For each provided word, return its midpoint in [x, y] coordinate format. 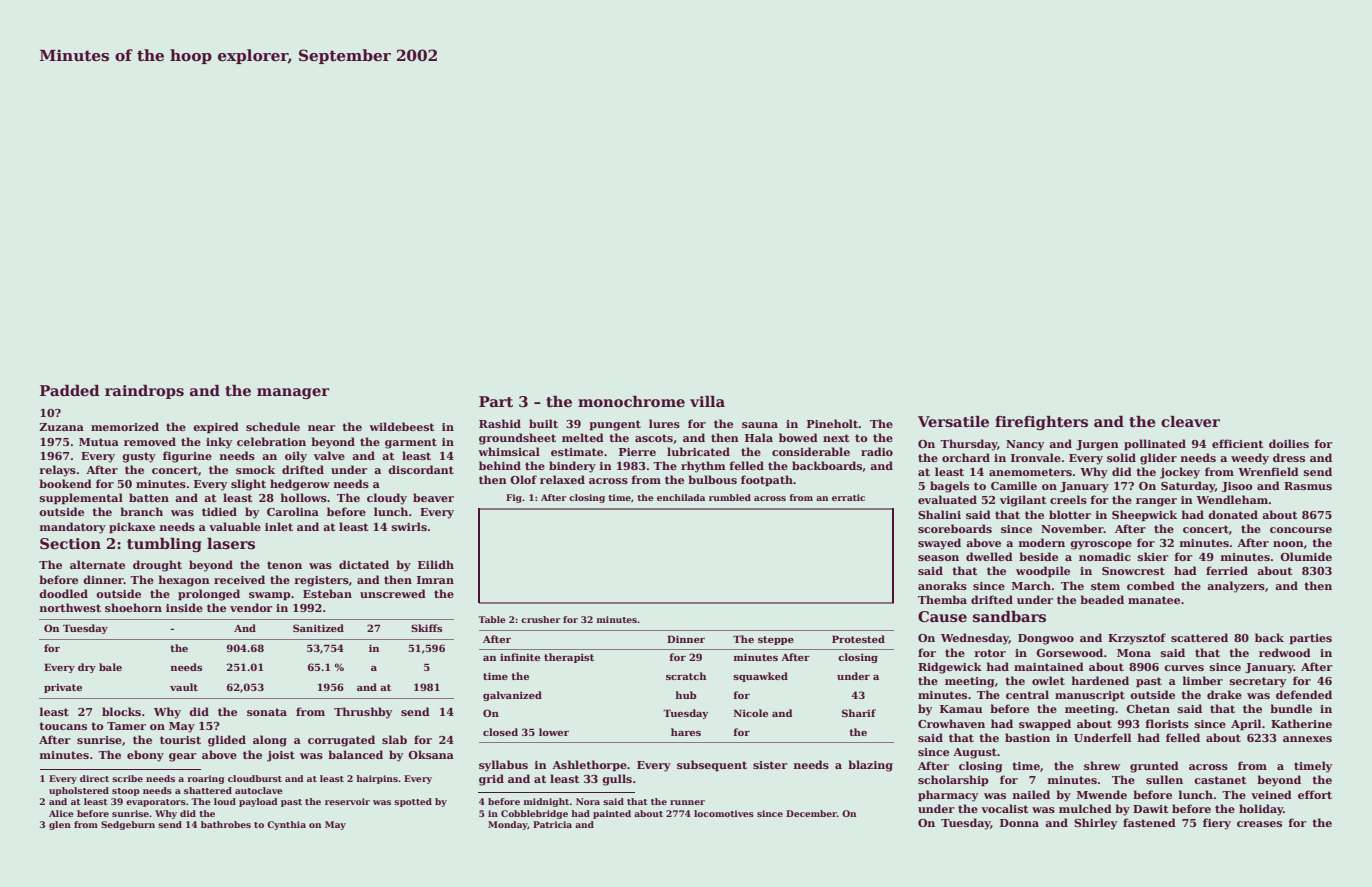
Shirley [1095, 824]
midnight [546, 802]
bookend [65, 483]
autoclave [259, 790]
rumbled [730, 497]
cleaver [1190, 421]
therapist [569, 658]
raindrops [144, 392]
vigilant [1023, 501]
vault [184, 687]
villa [707, 401]
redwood [1285, 652]
